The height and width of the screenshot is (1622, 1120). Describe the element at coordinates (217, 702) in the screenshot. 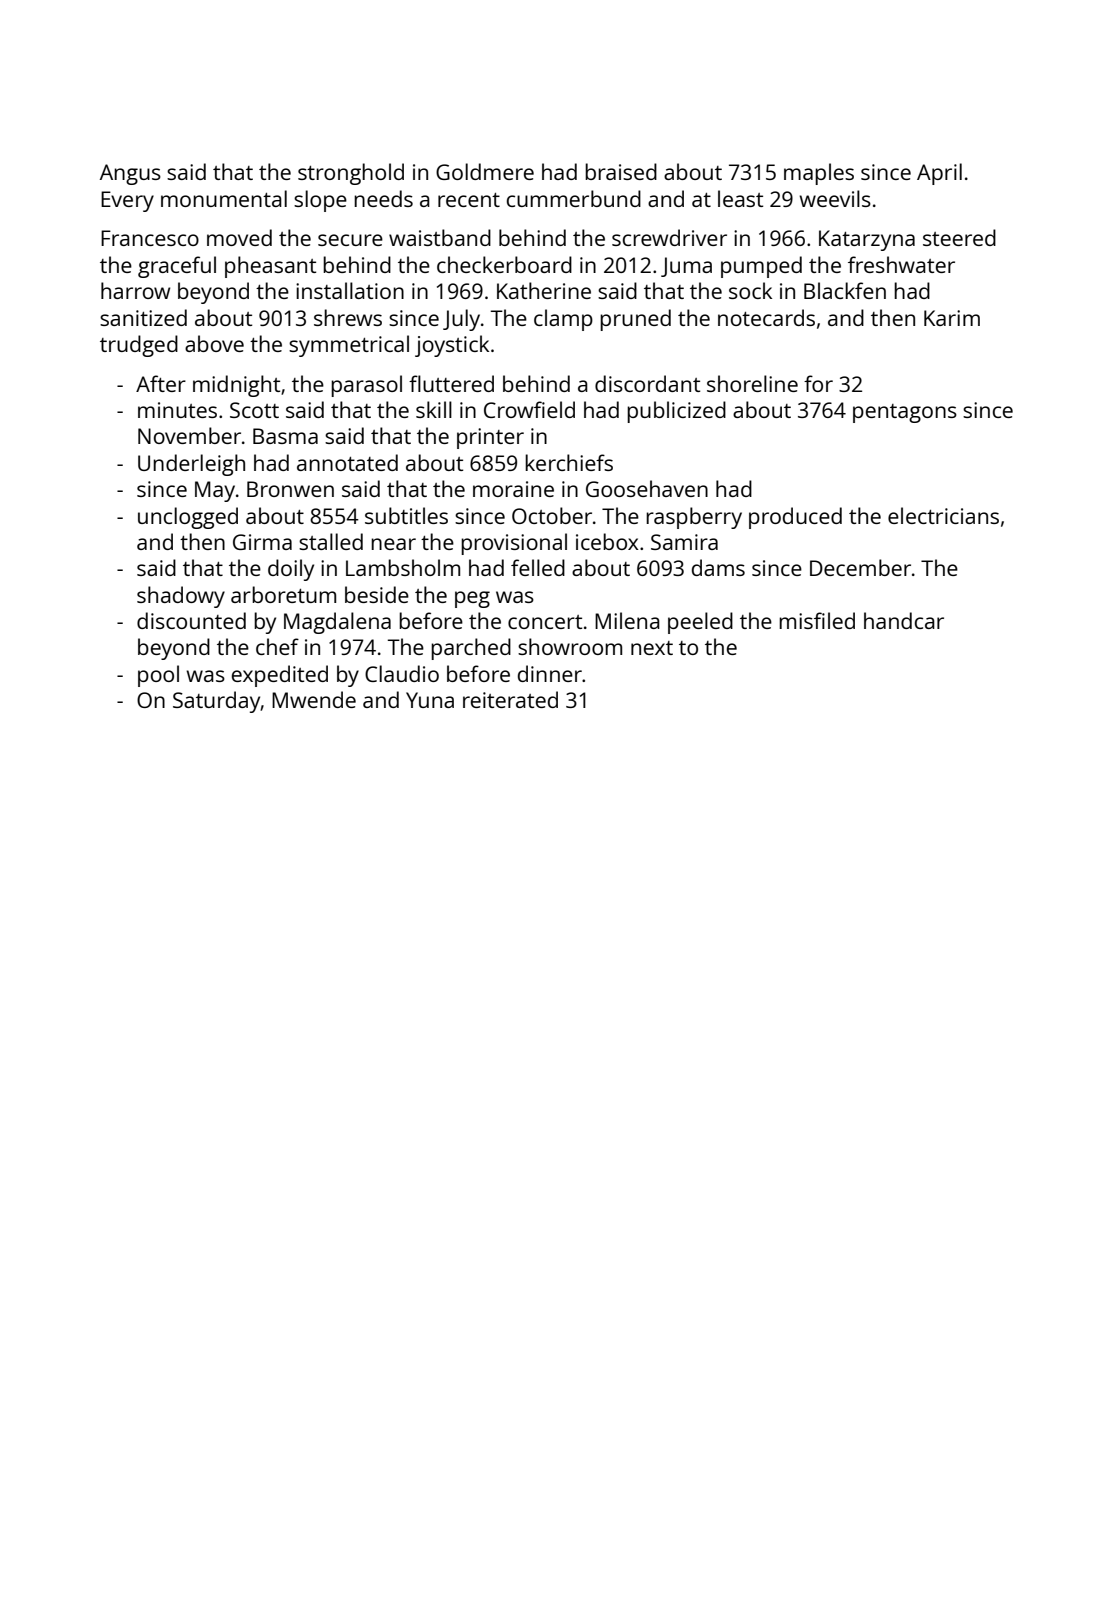

I see `Saturday` at that location.
